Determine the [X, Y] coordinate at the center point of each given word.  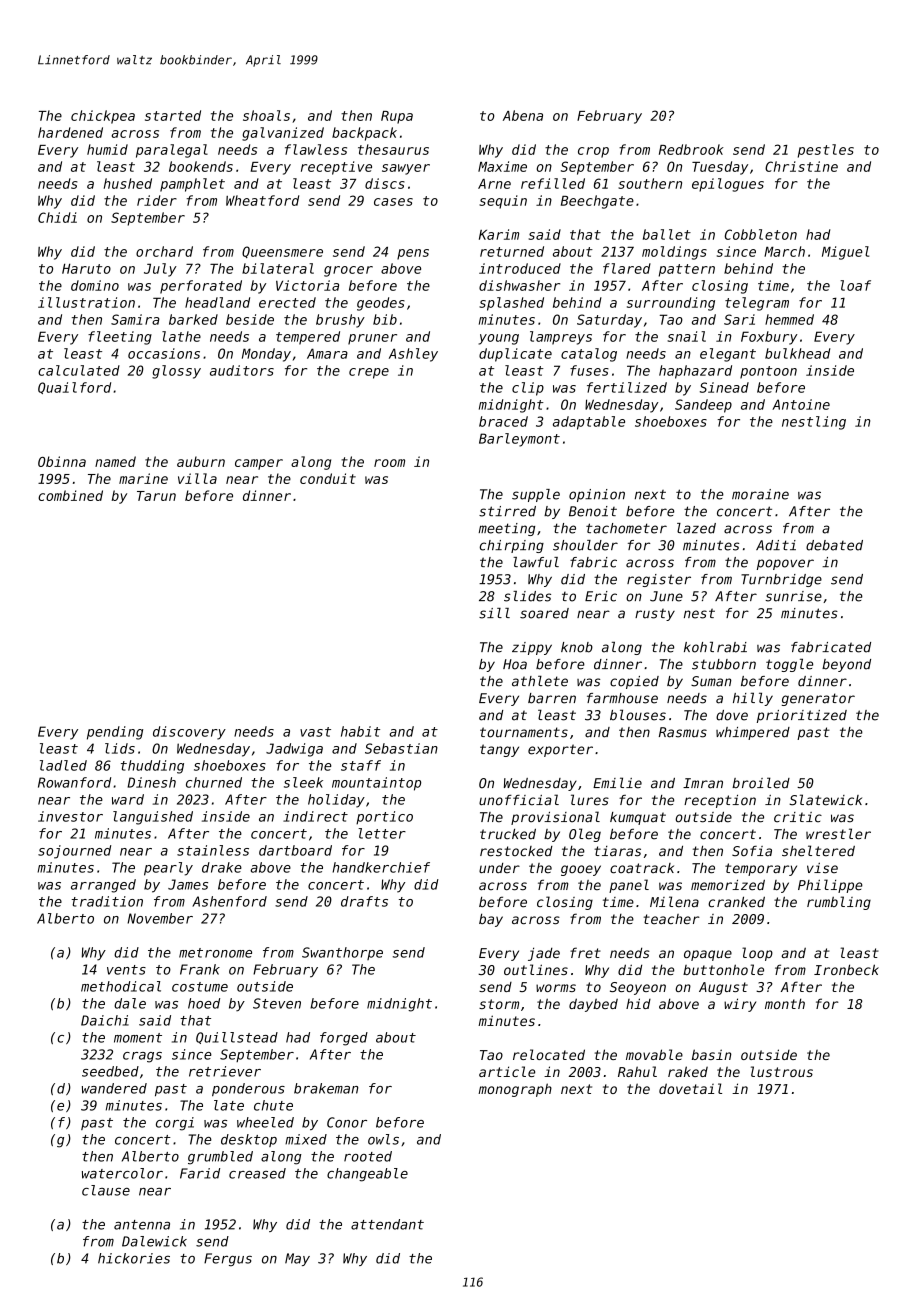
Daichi [105, 1020]
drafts [364, 901]
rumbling [839, 903]
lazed [696, 528]
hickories [134, 1258]
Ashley [413, 355]
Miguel [845, 253]
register [659, 580]
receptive [336, 168]
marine [143, 478]
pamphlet [192, 185]
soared [544, 613]
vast [315, 732]
